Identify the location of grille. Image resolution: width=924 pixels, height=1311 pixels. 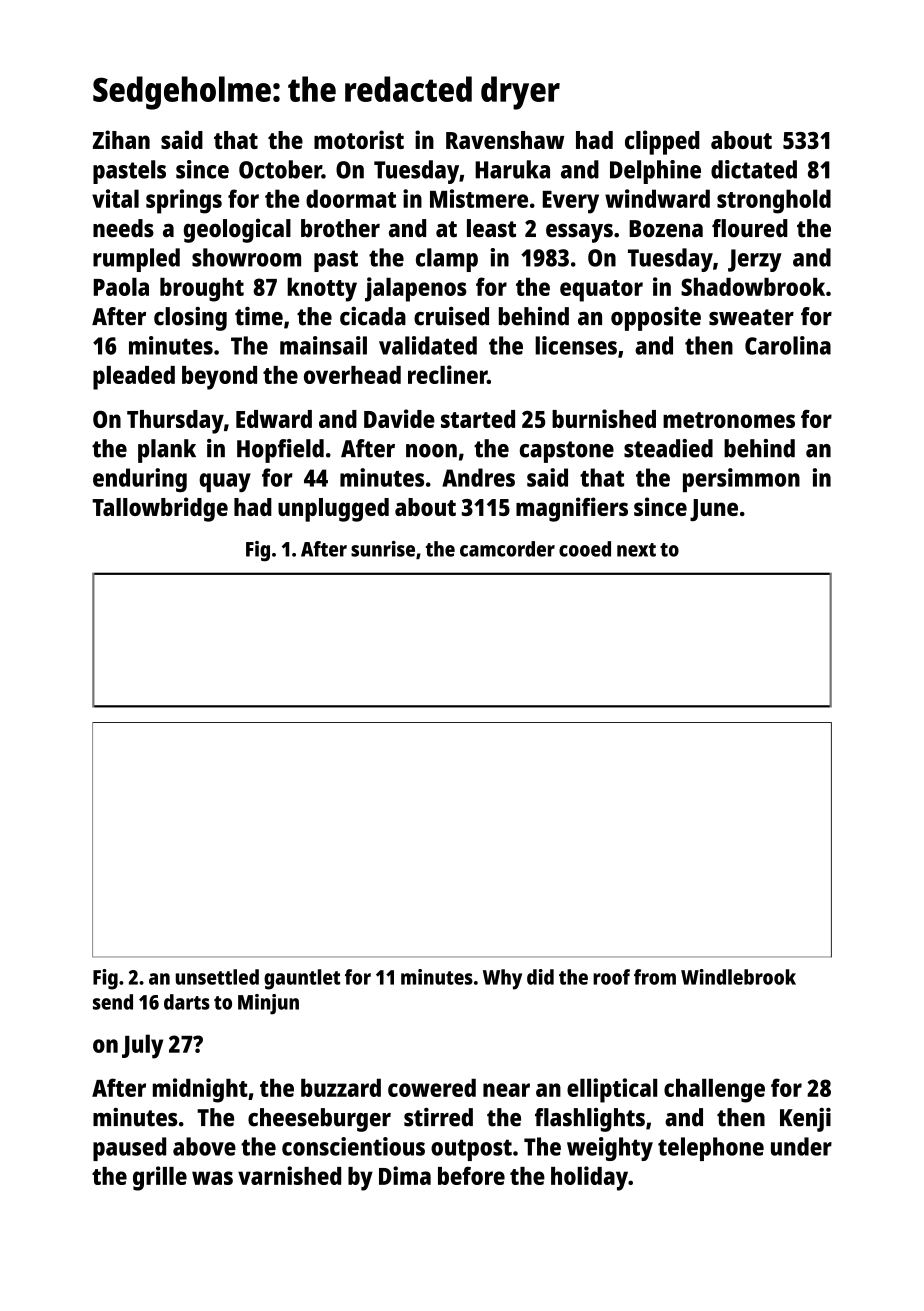
(160, 1178).
